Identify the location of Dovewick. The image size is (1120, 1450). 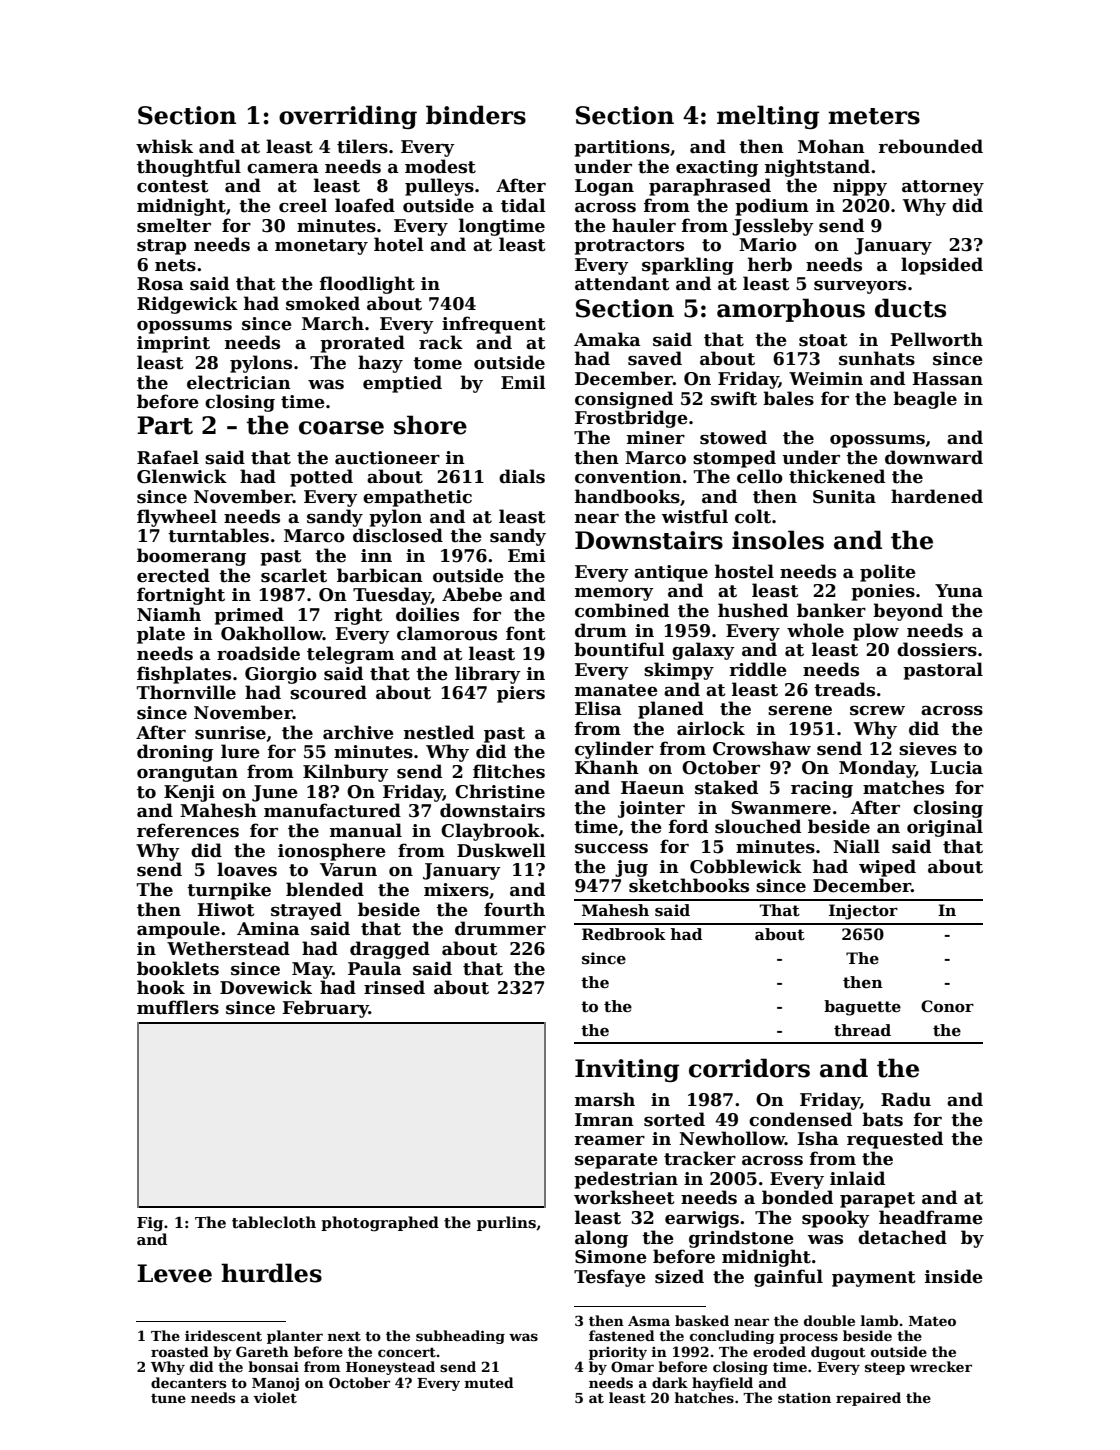
(266, 987).
